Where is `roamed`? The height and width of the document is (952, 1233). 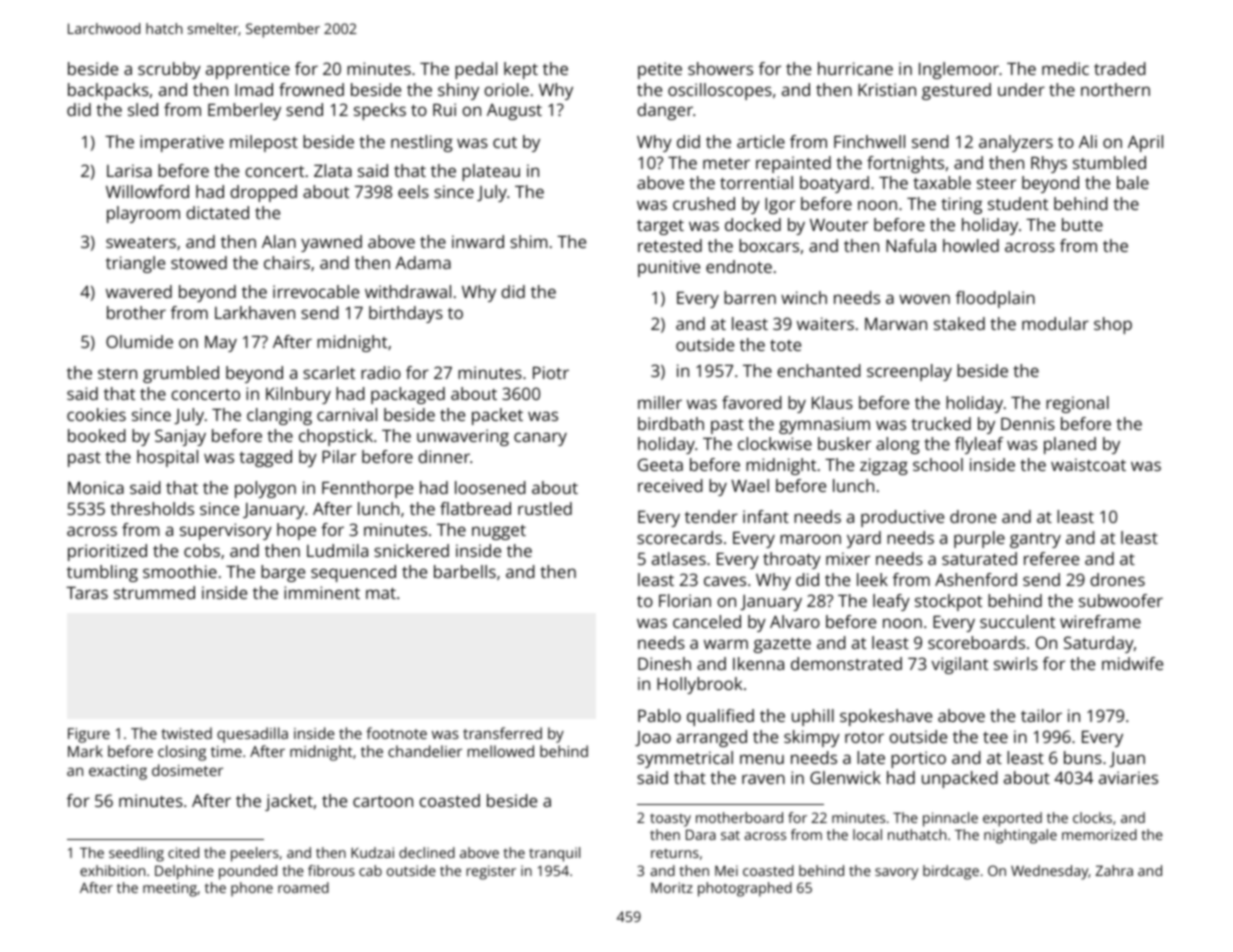 roamed is located at coordinates (303, 887).
